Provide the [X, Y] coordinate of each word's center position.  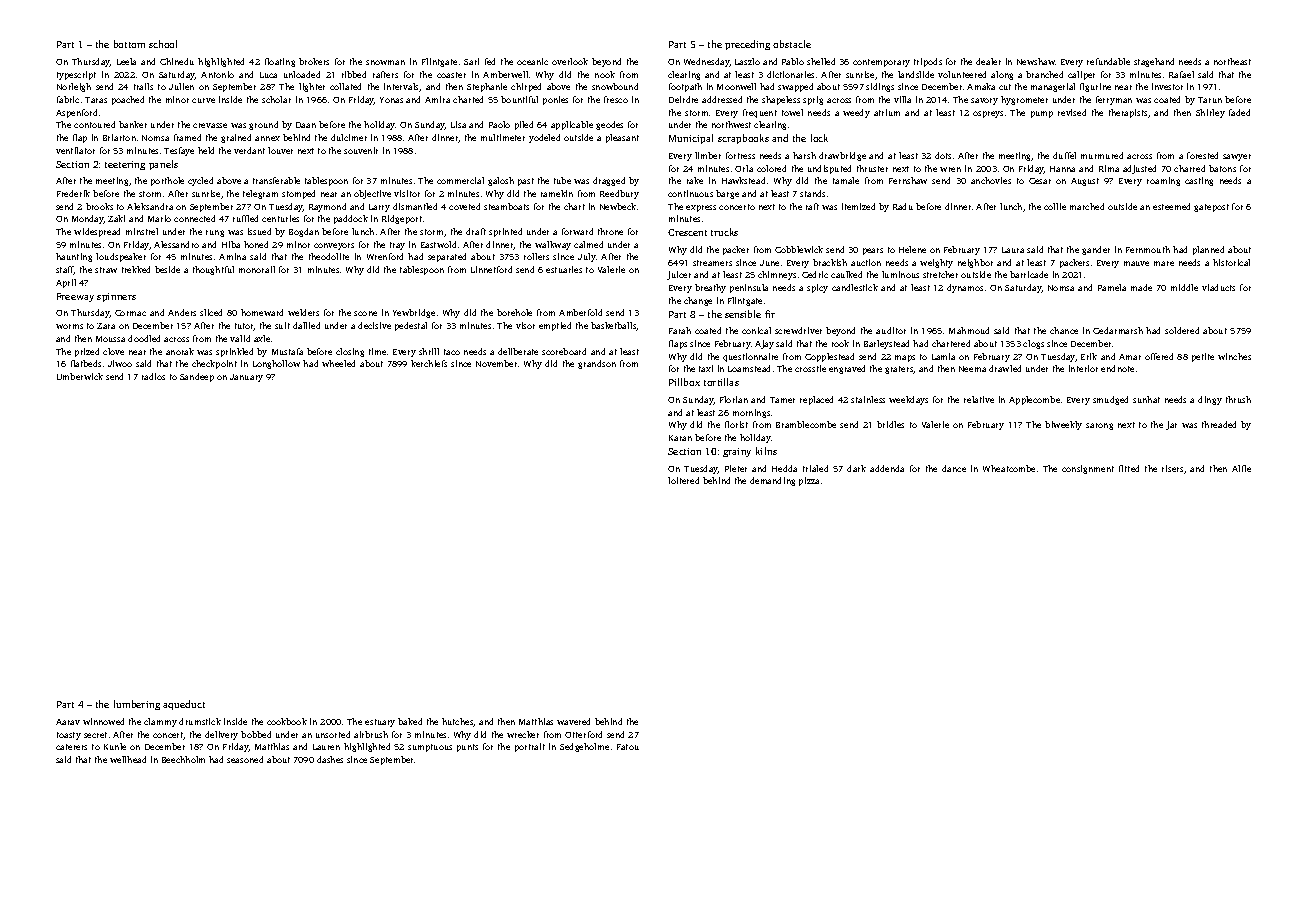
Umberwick [80, 376]
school [163, 44]
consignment [1088, 469]
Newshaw [1036, 61]
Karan [680, 438]
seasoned [245, 759]
